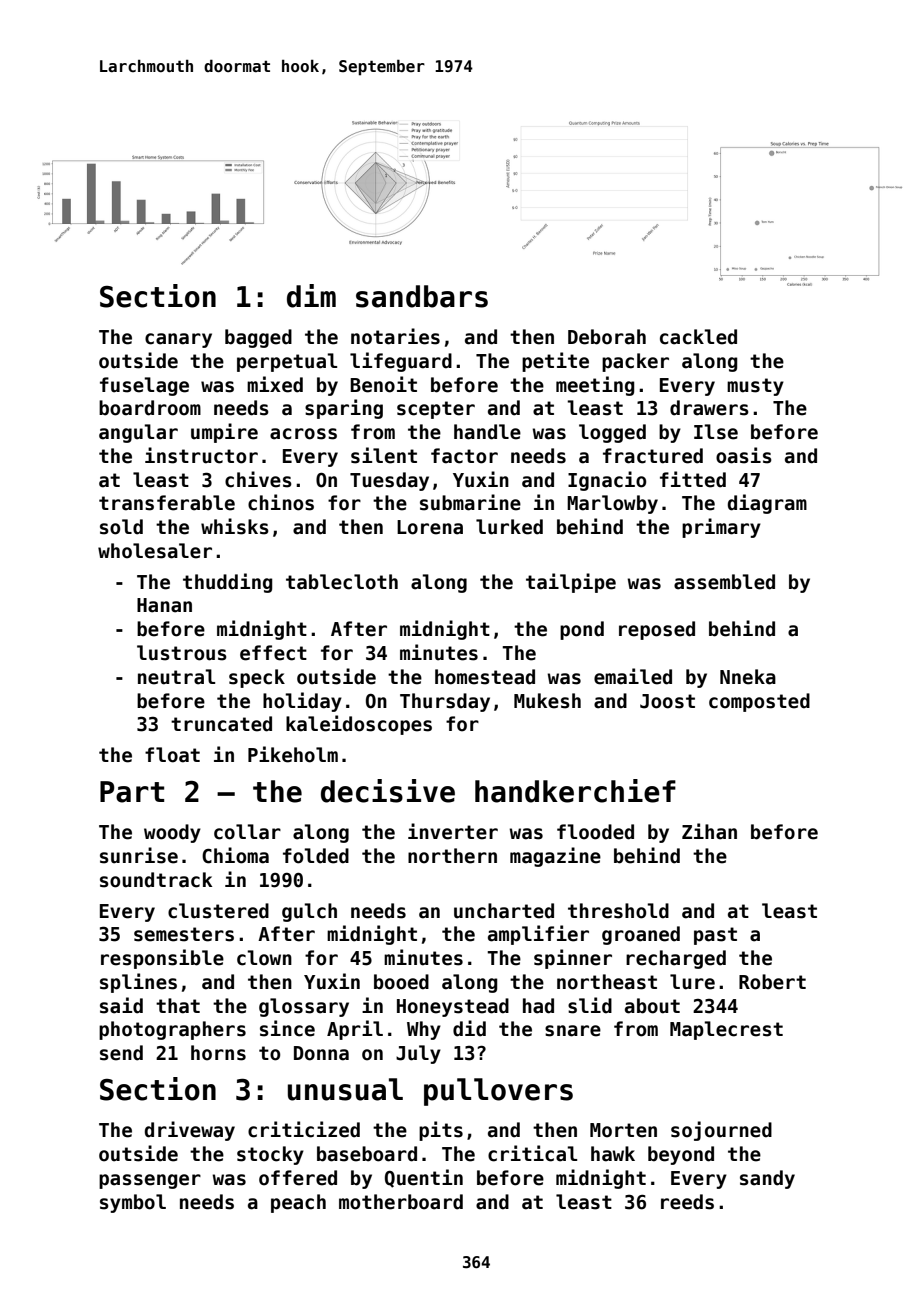 Image resolution: width=924 pixels, height=1314 pixels. Describe the element at coordinates (304, 1007) in the screenshot. I see `glossary` at that location.
